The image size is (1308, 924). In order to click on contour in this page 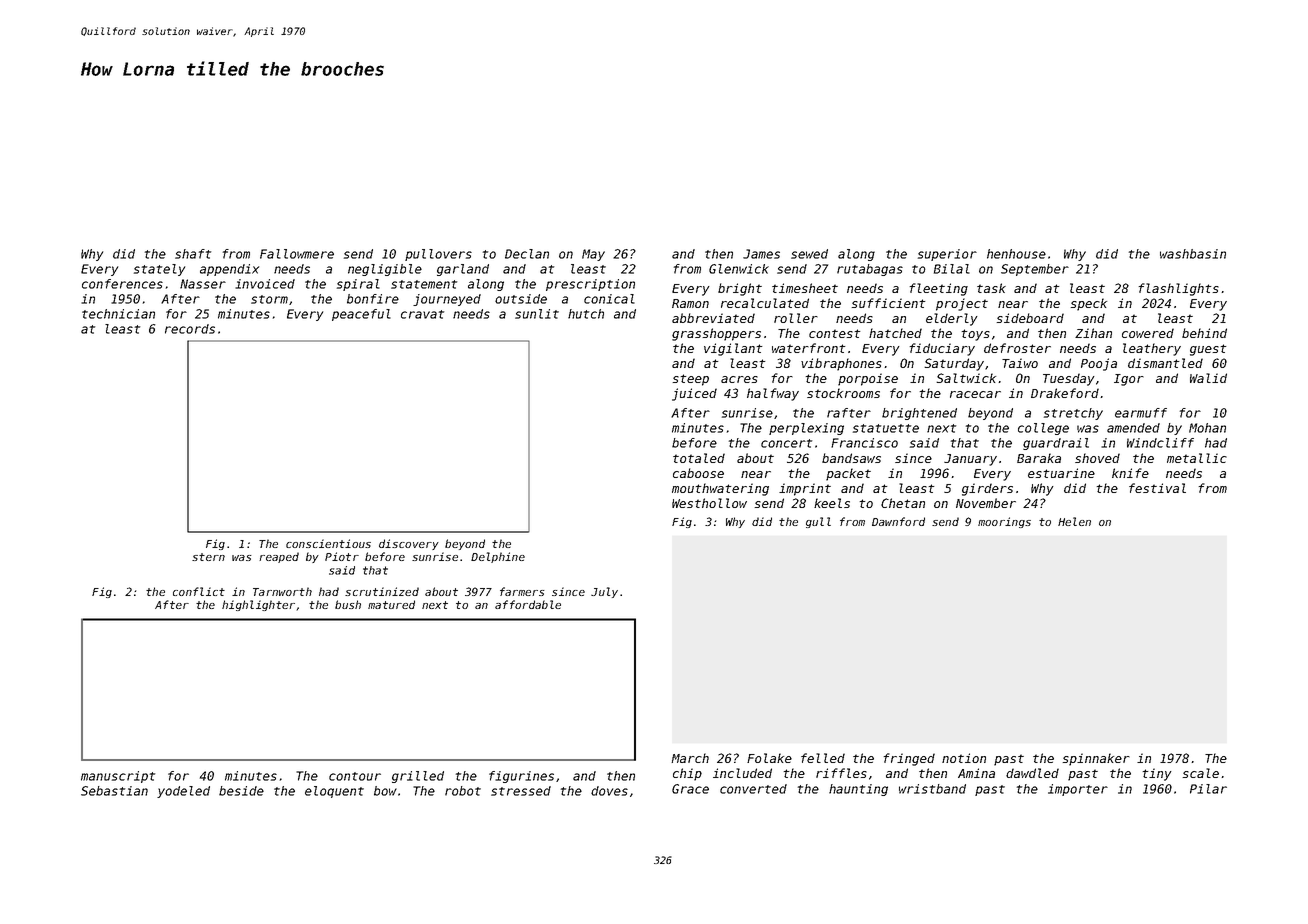, I will do `click(355, 776)`.
